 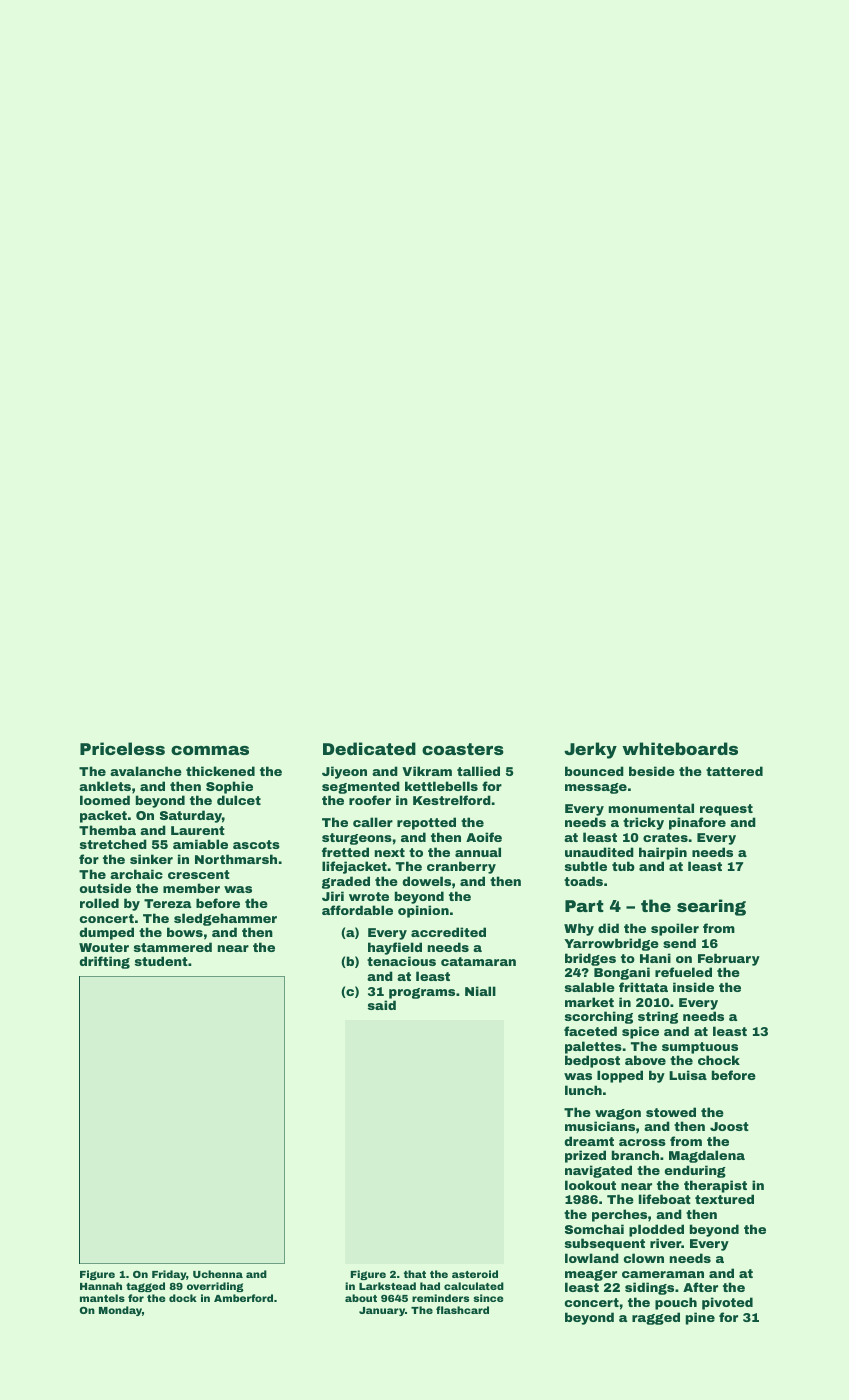 What do you see at coordinates (656, 1318) in the page?
I see `ragged` at bounding box center [656, 1318].
